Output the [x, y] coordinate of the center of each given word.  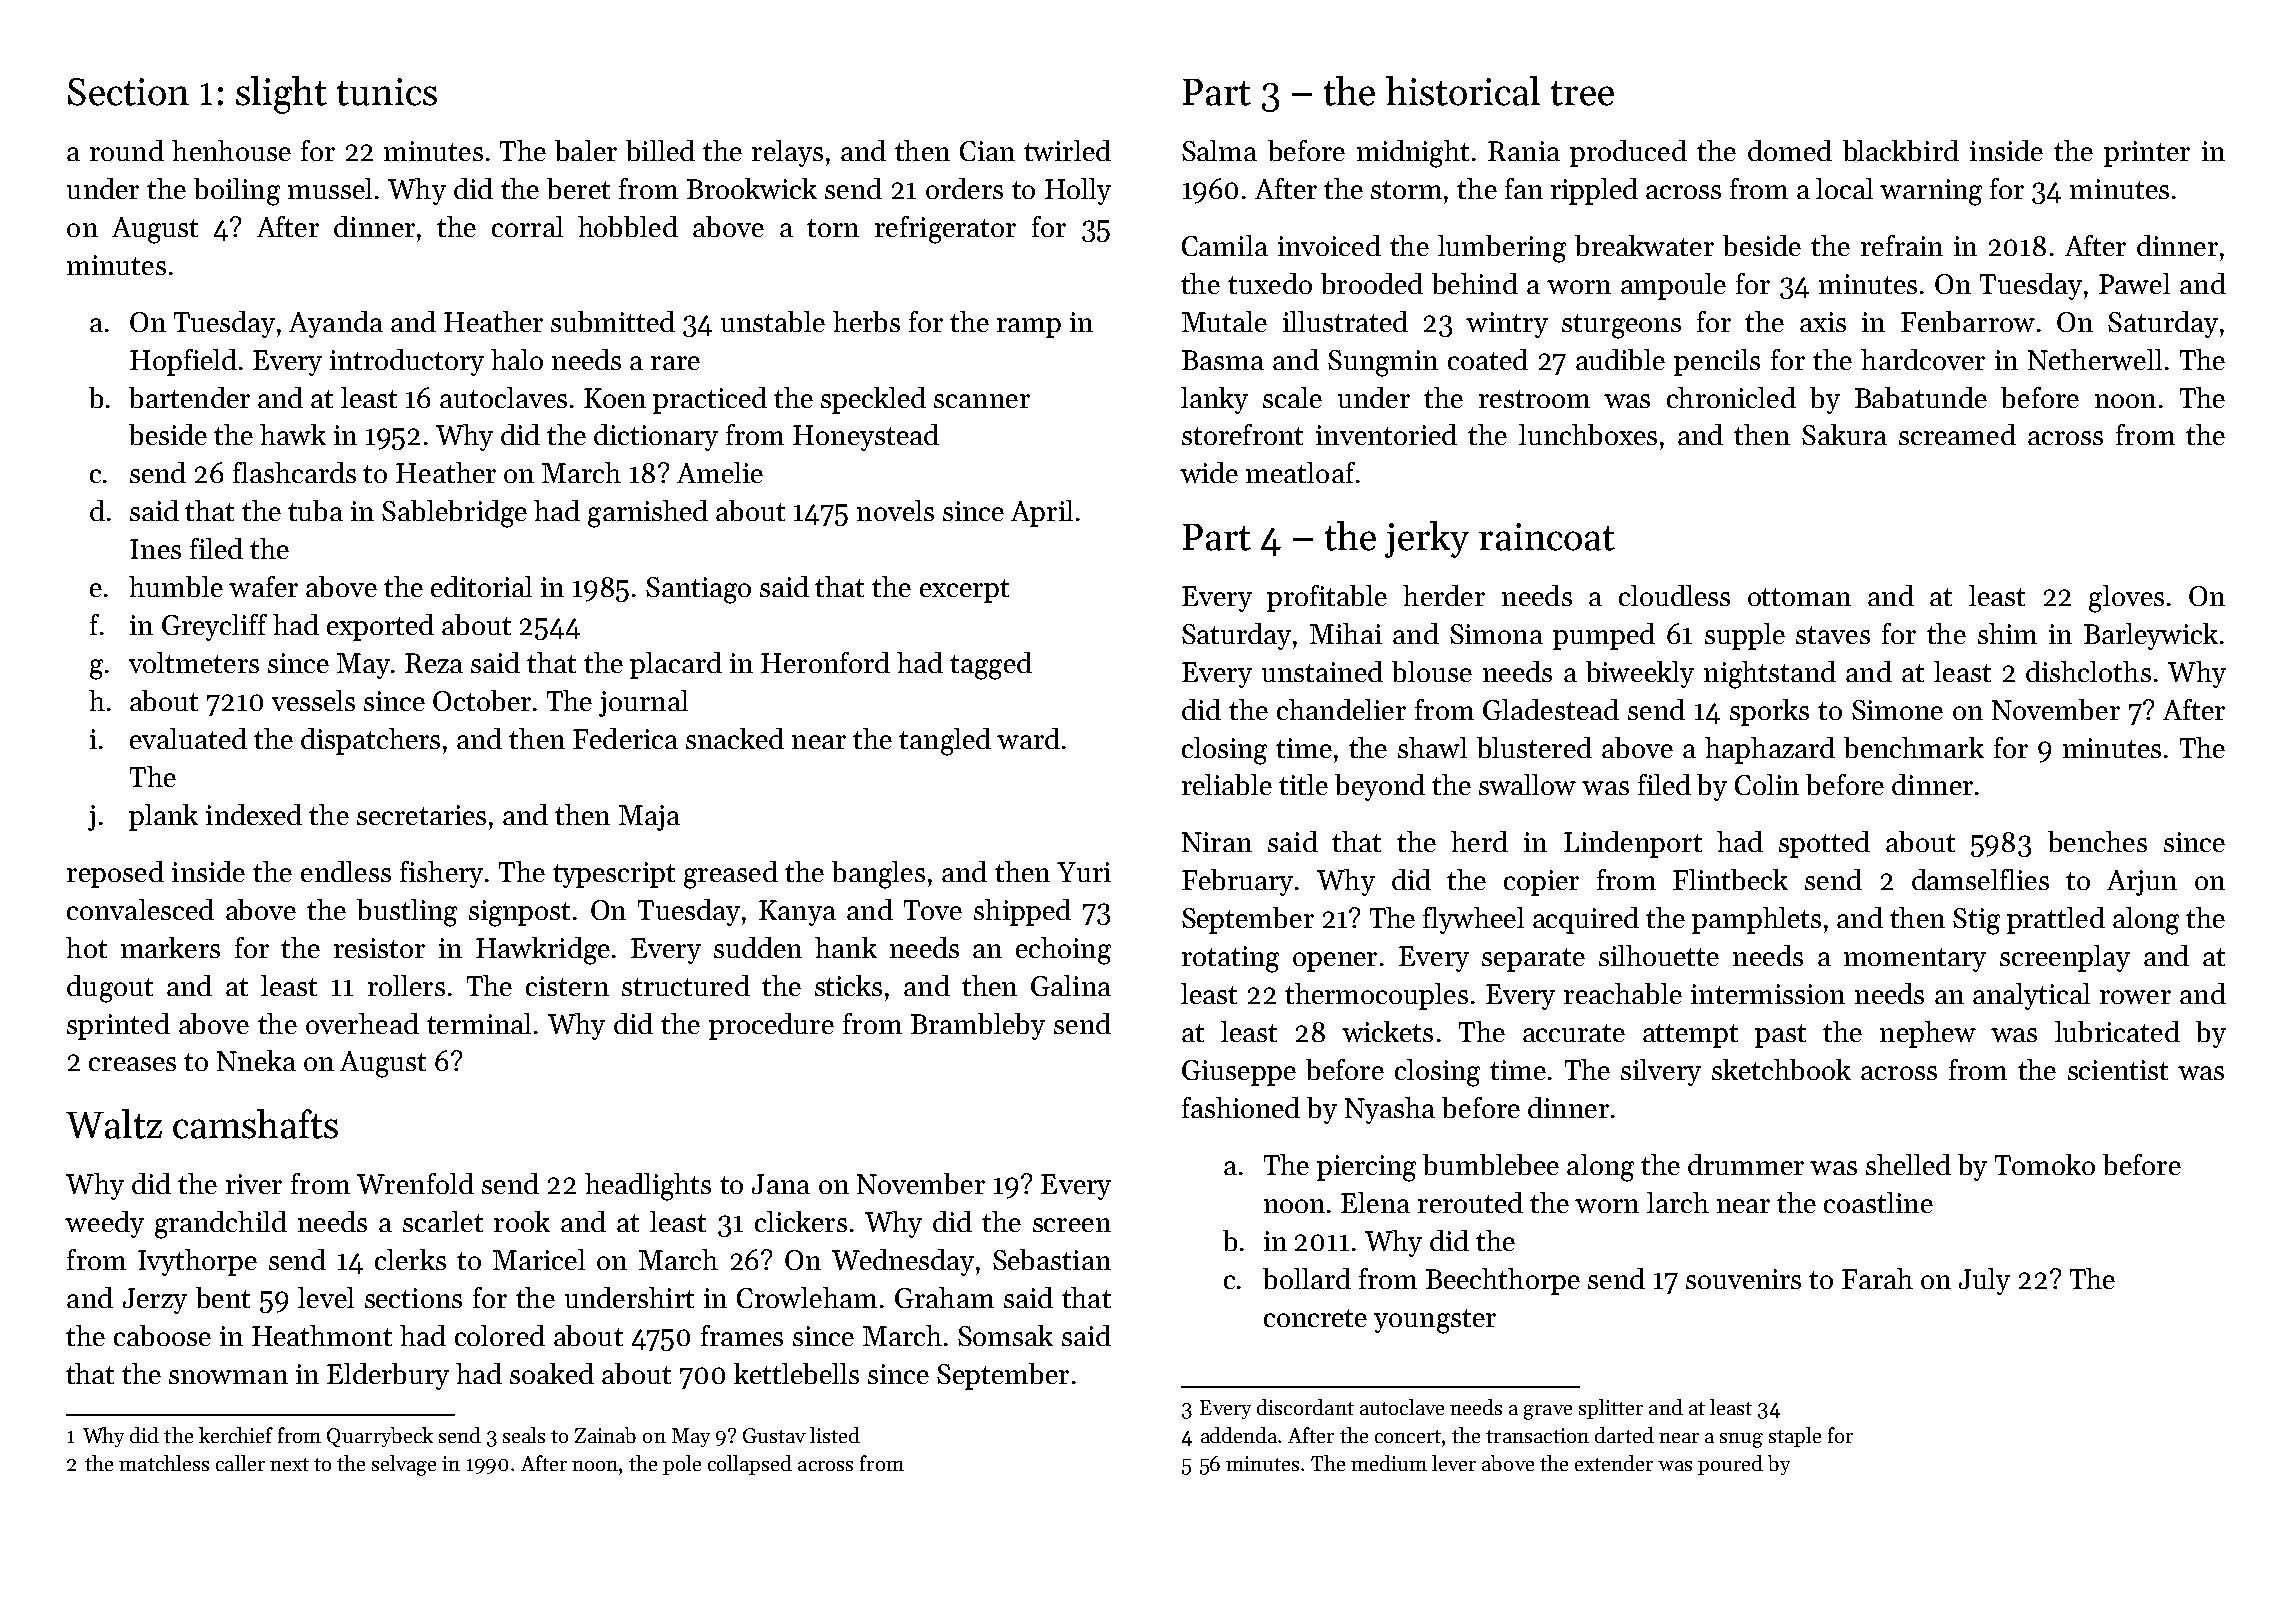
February [1237, 882]
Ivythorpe [197, 1262]
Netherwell [2095, 359]
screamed [1957, 434]
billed [660, 150]
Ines [155, 549]
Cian [987, 151]
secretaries [421, 815]
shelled [1908, 1164]
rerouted [1470, 1202]
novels [895, 510]
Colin [1767, 784]
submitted [613, 321]
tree [1582, 93]
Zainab [605, 1435]
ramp [1029, 328]
